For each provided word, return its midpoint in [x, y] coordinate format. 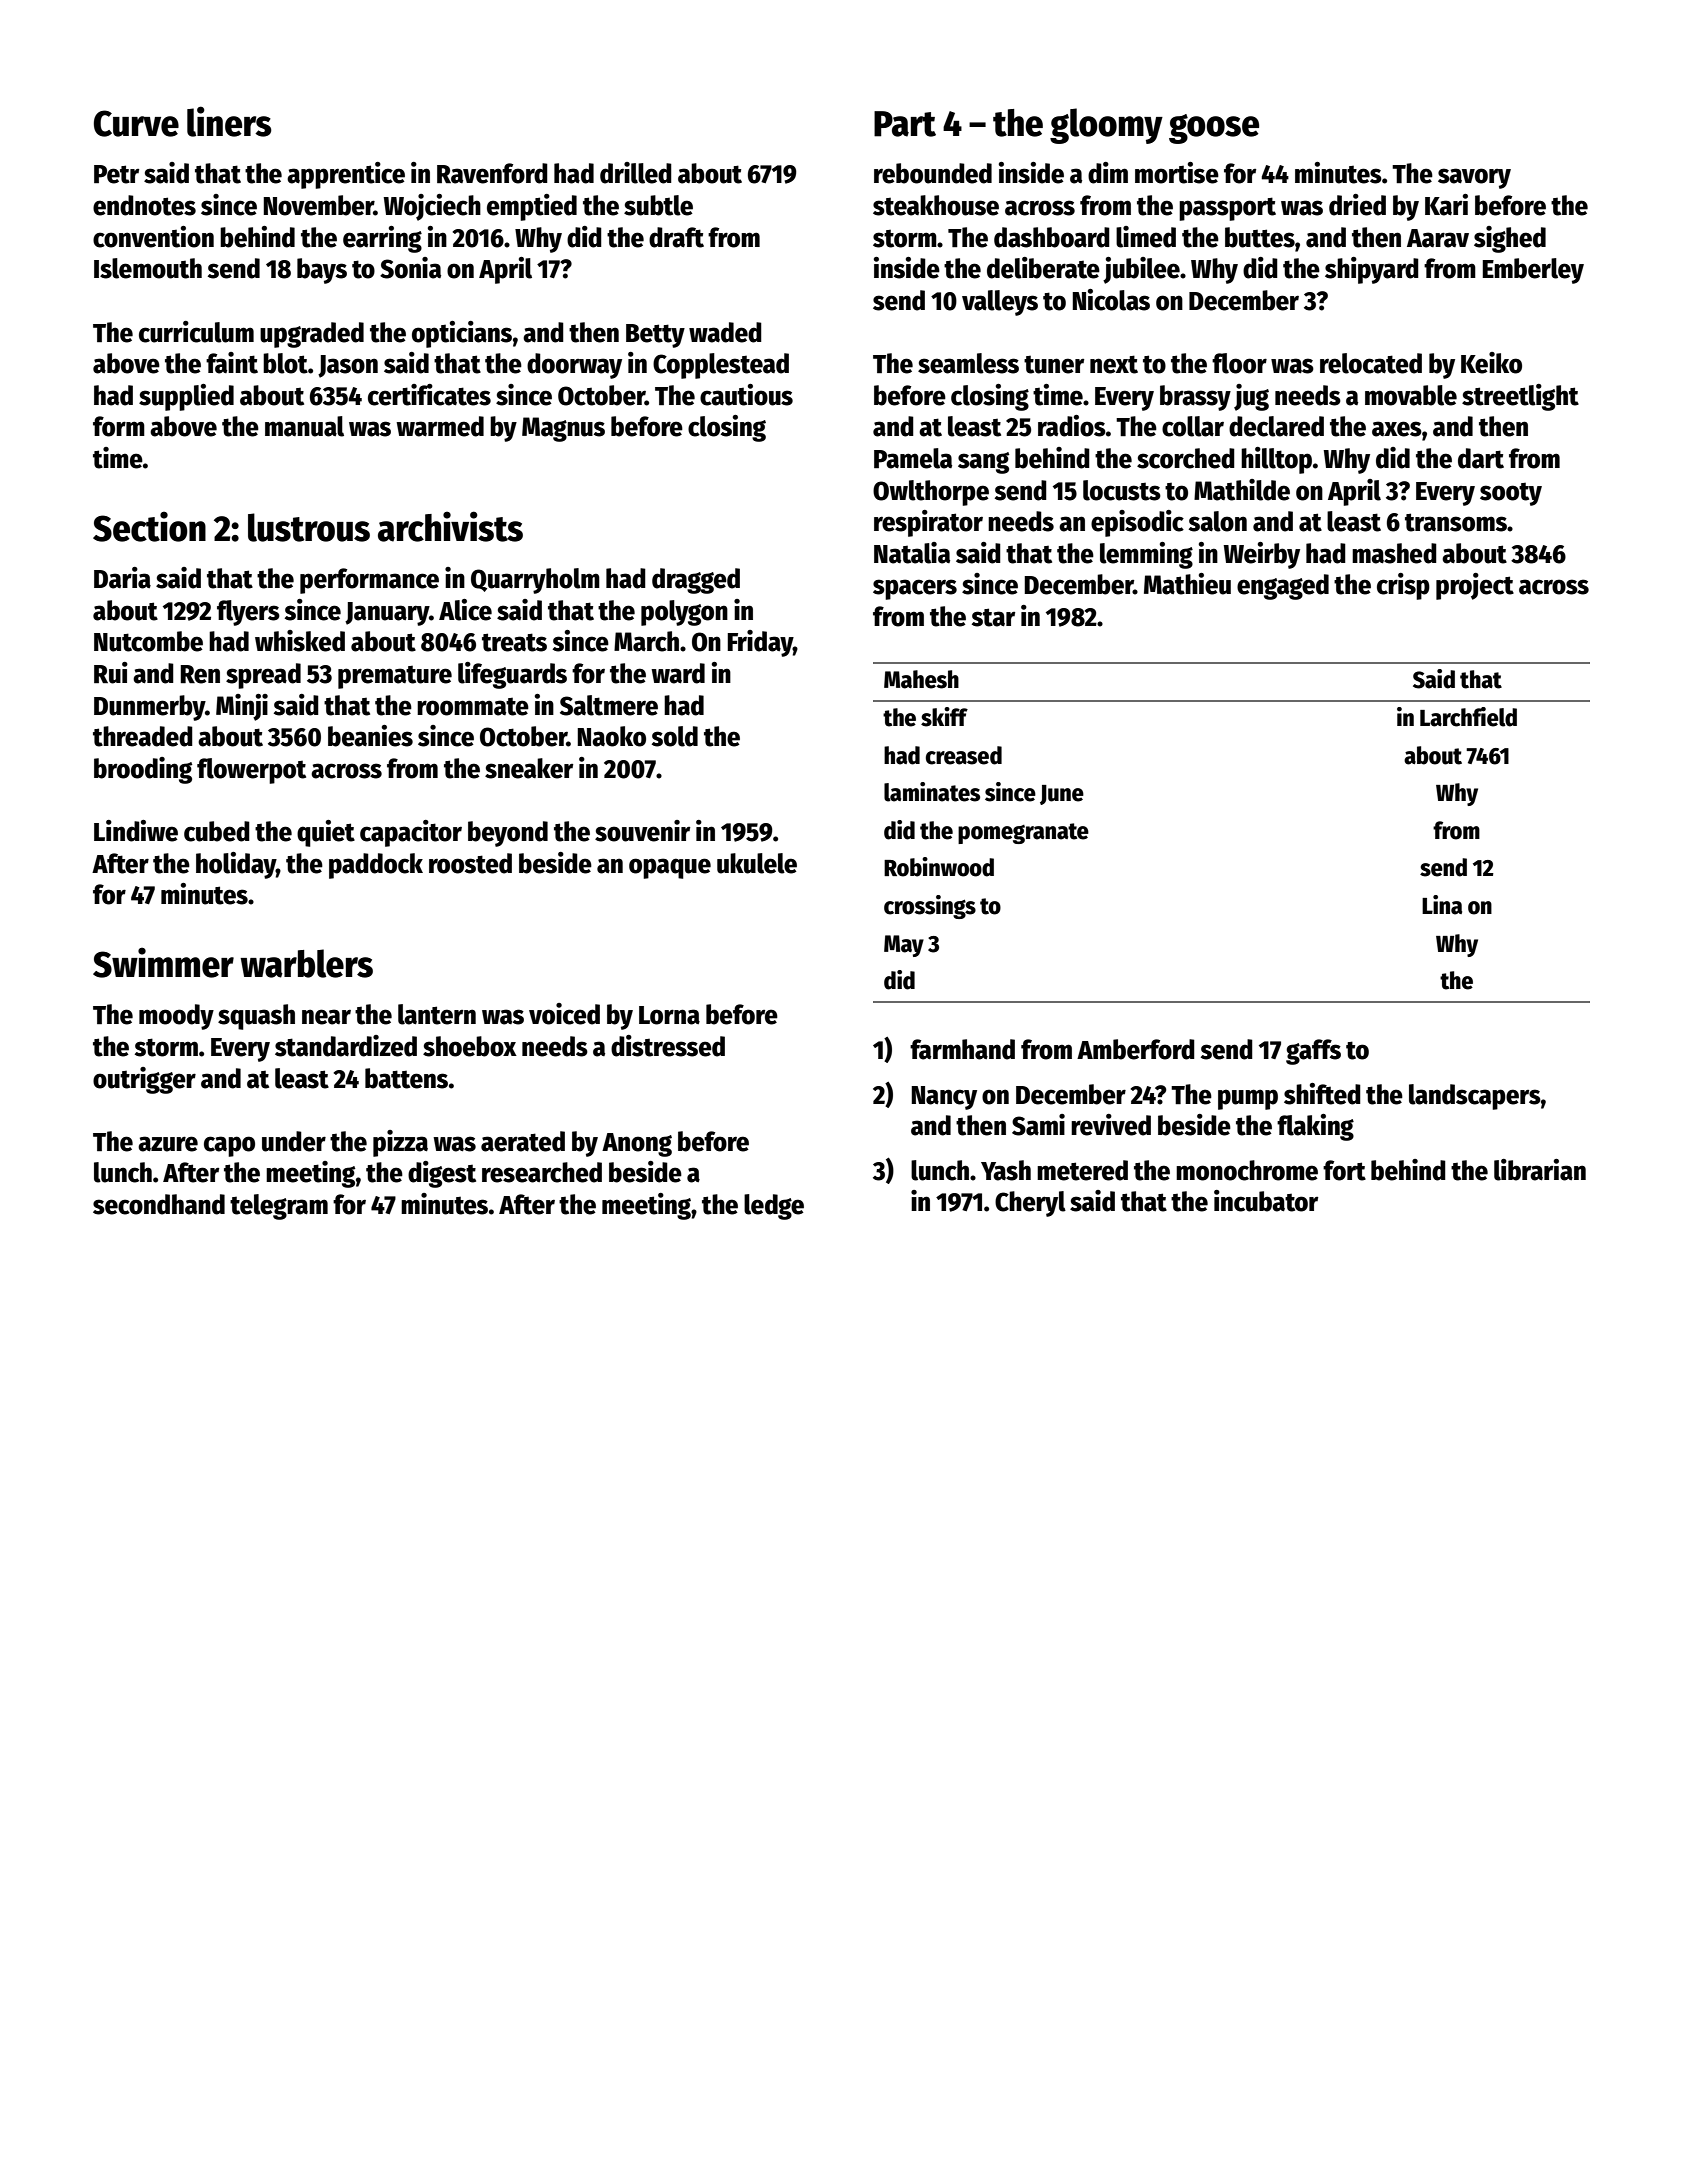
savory [1474, 178]
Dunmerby [150, 708]
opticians [462, 334]
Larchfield [1468, 717]
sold [675, 736]
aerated [523, 1141]
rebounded [933, 173]
